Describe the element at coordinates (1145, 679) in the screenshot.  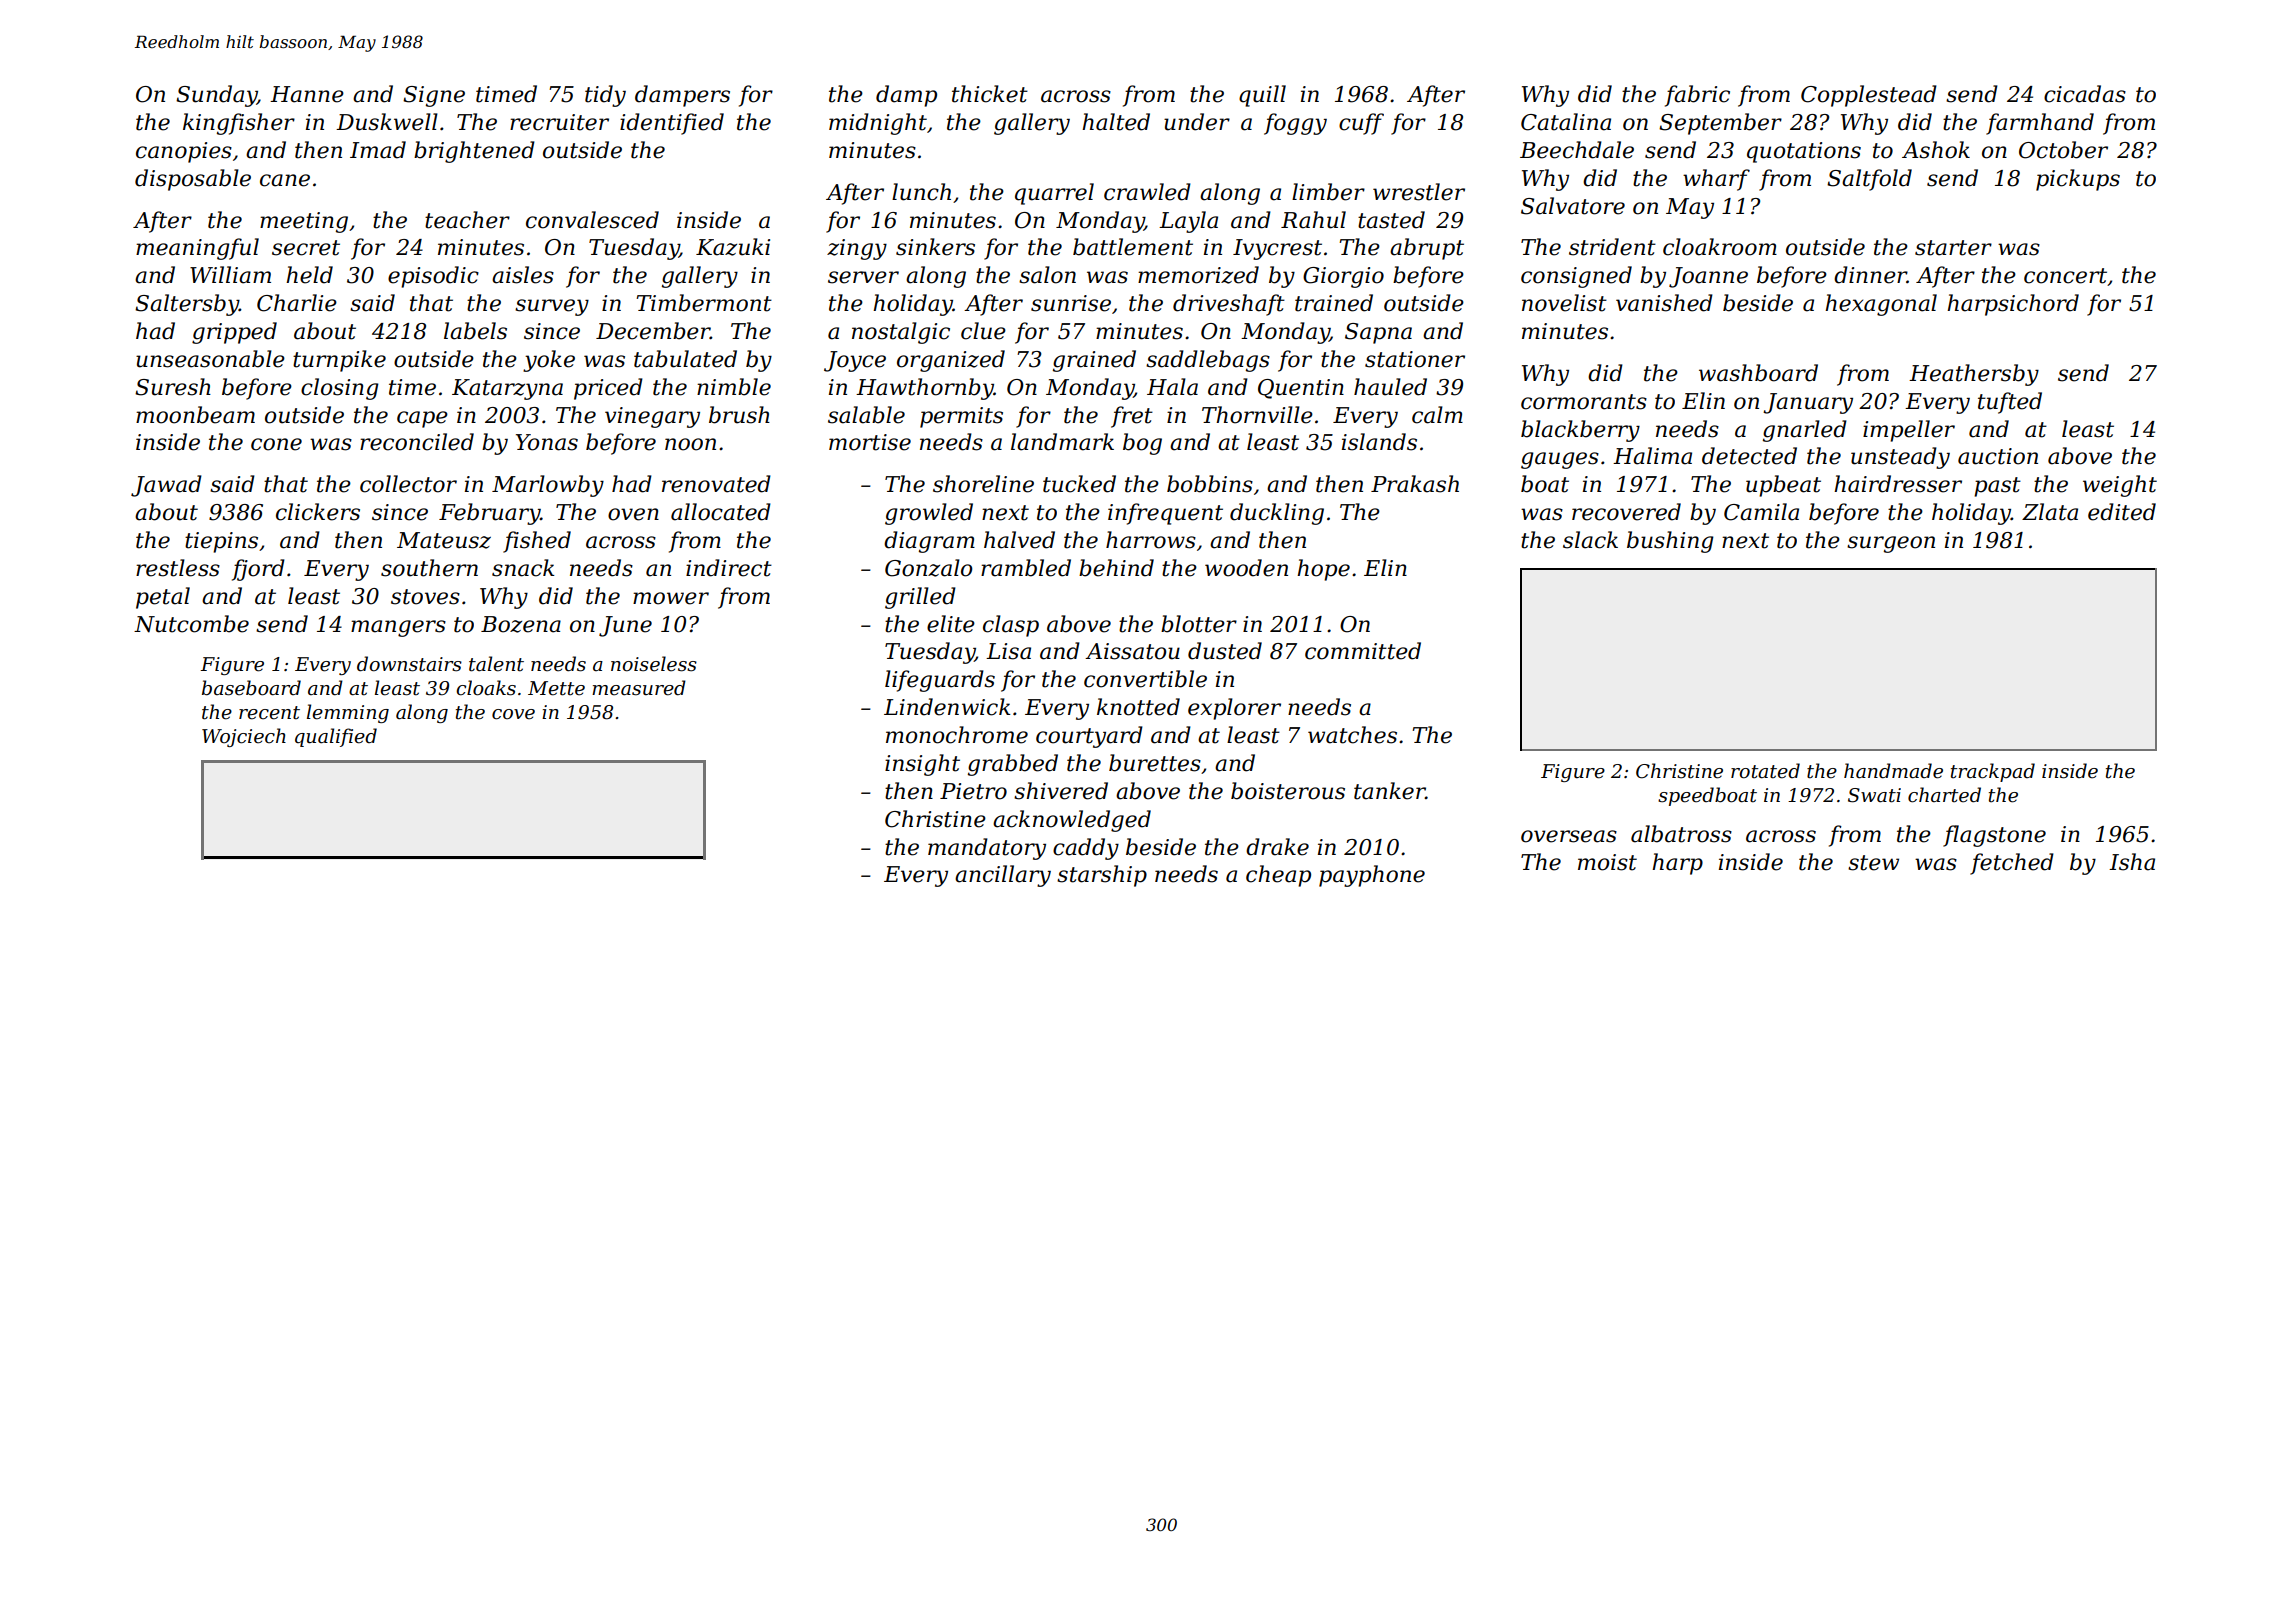
I see `convertible` at that location.
